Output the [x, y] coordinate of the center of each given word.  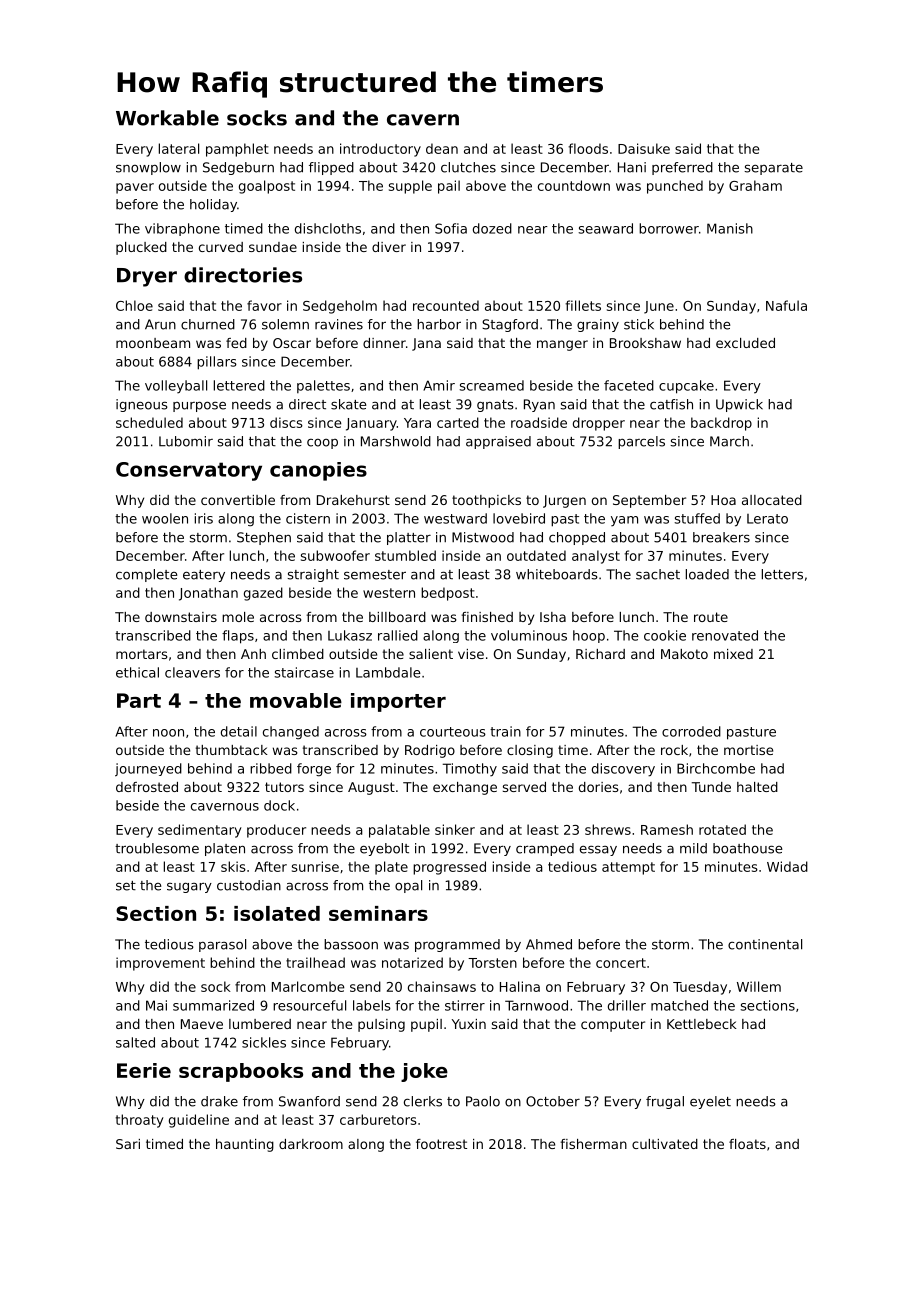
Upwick [739, 405]
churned [208, 324]
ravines [339, 324]
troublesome [157, 848]
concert [621, 963]
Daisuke [644, 148]
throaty [140, 1121]
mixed [733, 654]
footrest [441, 1144]
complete [146, 575]
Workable [167, 118]
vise [471, 654]
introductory [380, 150]
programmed [457, 945]
